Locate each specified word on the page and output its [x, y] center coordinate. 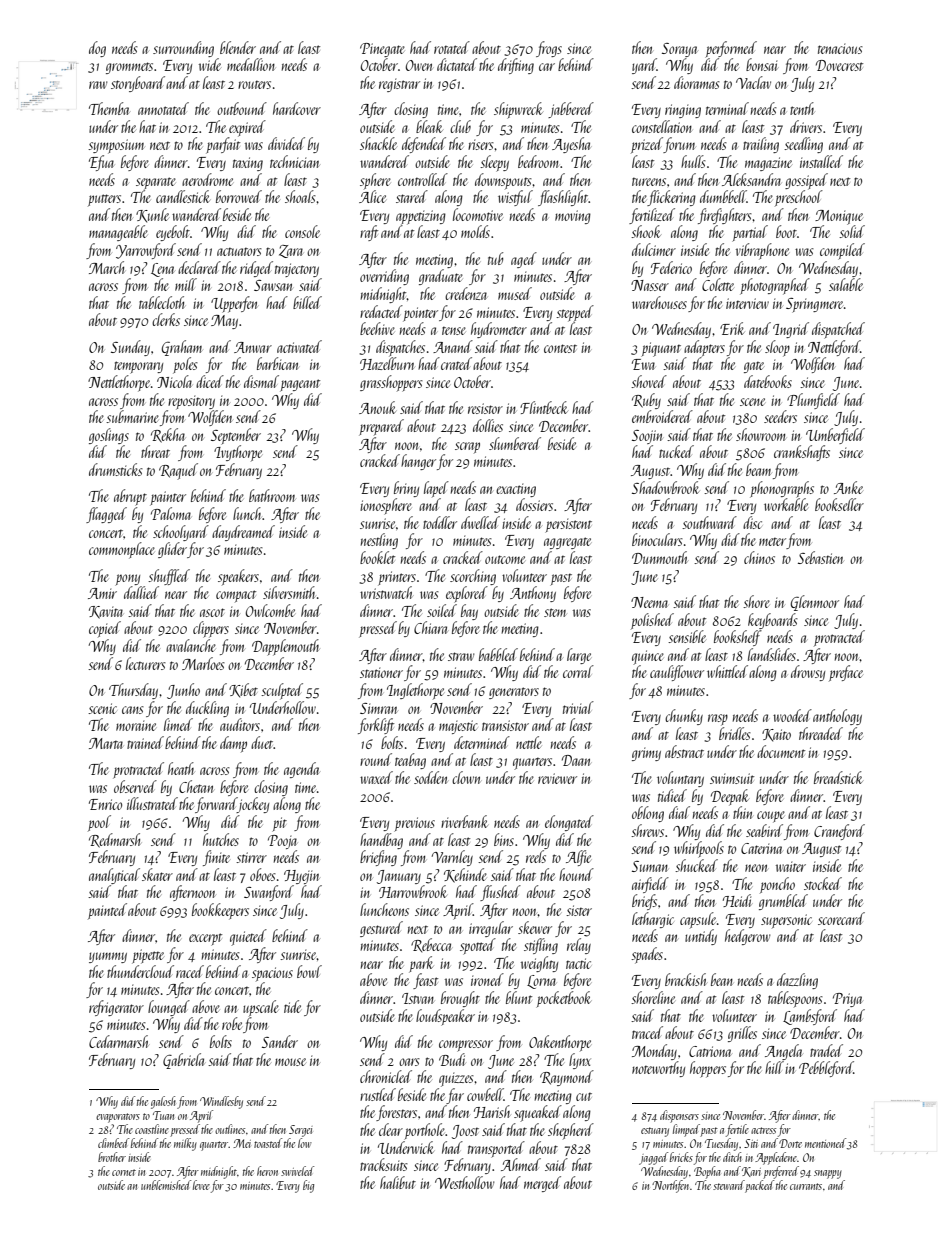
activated [299, 346]
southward [709, 522]
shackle [378, 143]
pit [279, 824]
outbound [242, 108]
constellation [662, 126]
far [455, 1096]
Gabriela [183, 1061]
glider [172, 550]
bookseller [839, 504]
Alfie [578, 858]
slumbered [515, 443]
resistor [485, 408]
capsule [698, 920]
